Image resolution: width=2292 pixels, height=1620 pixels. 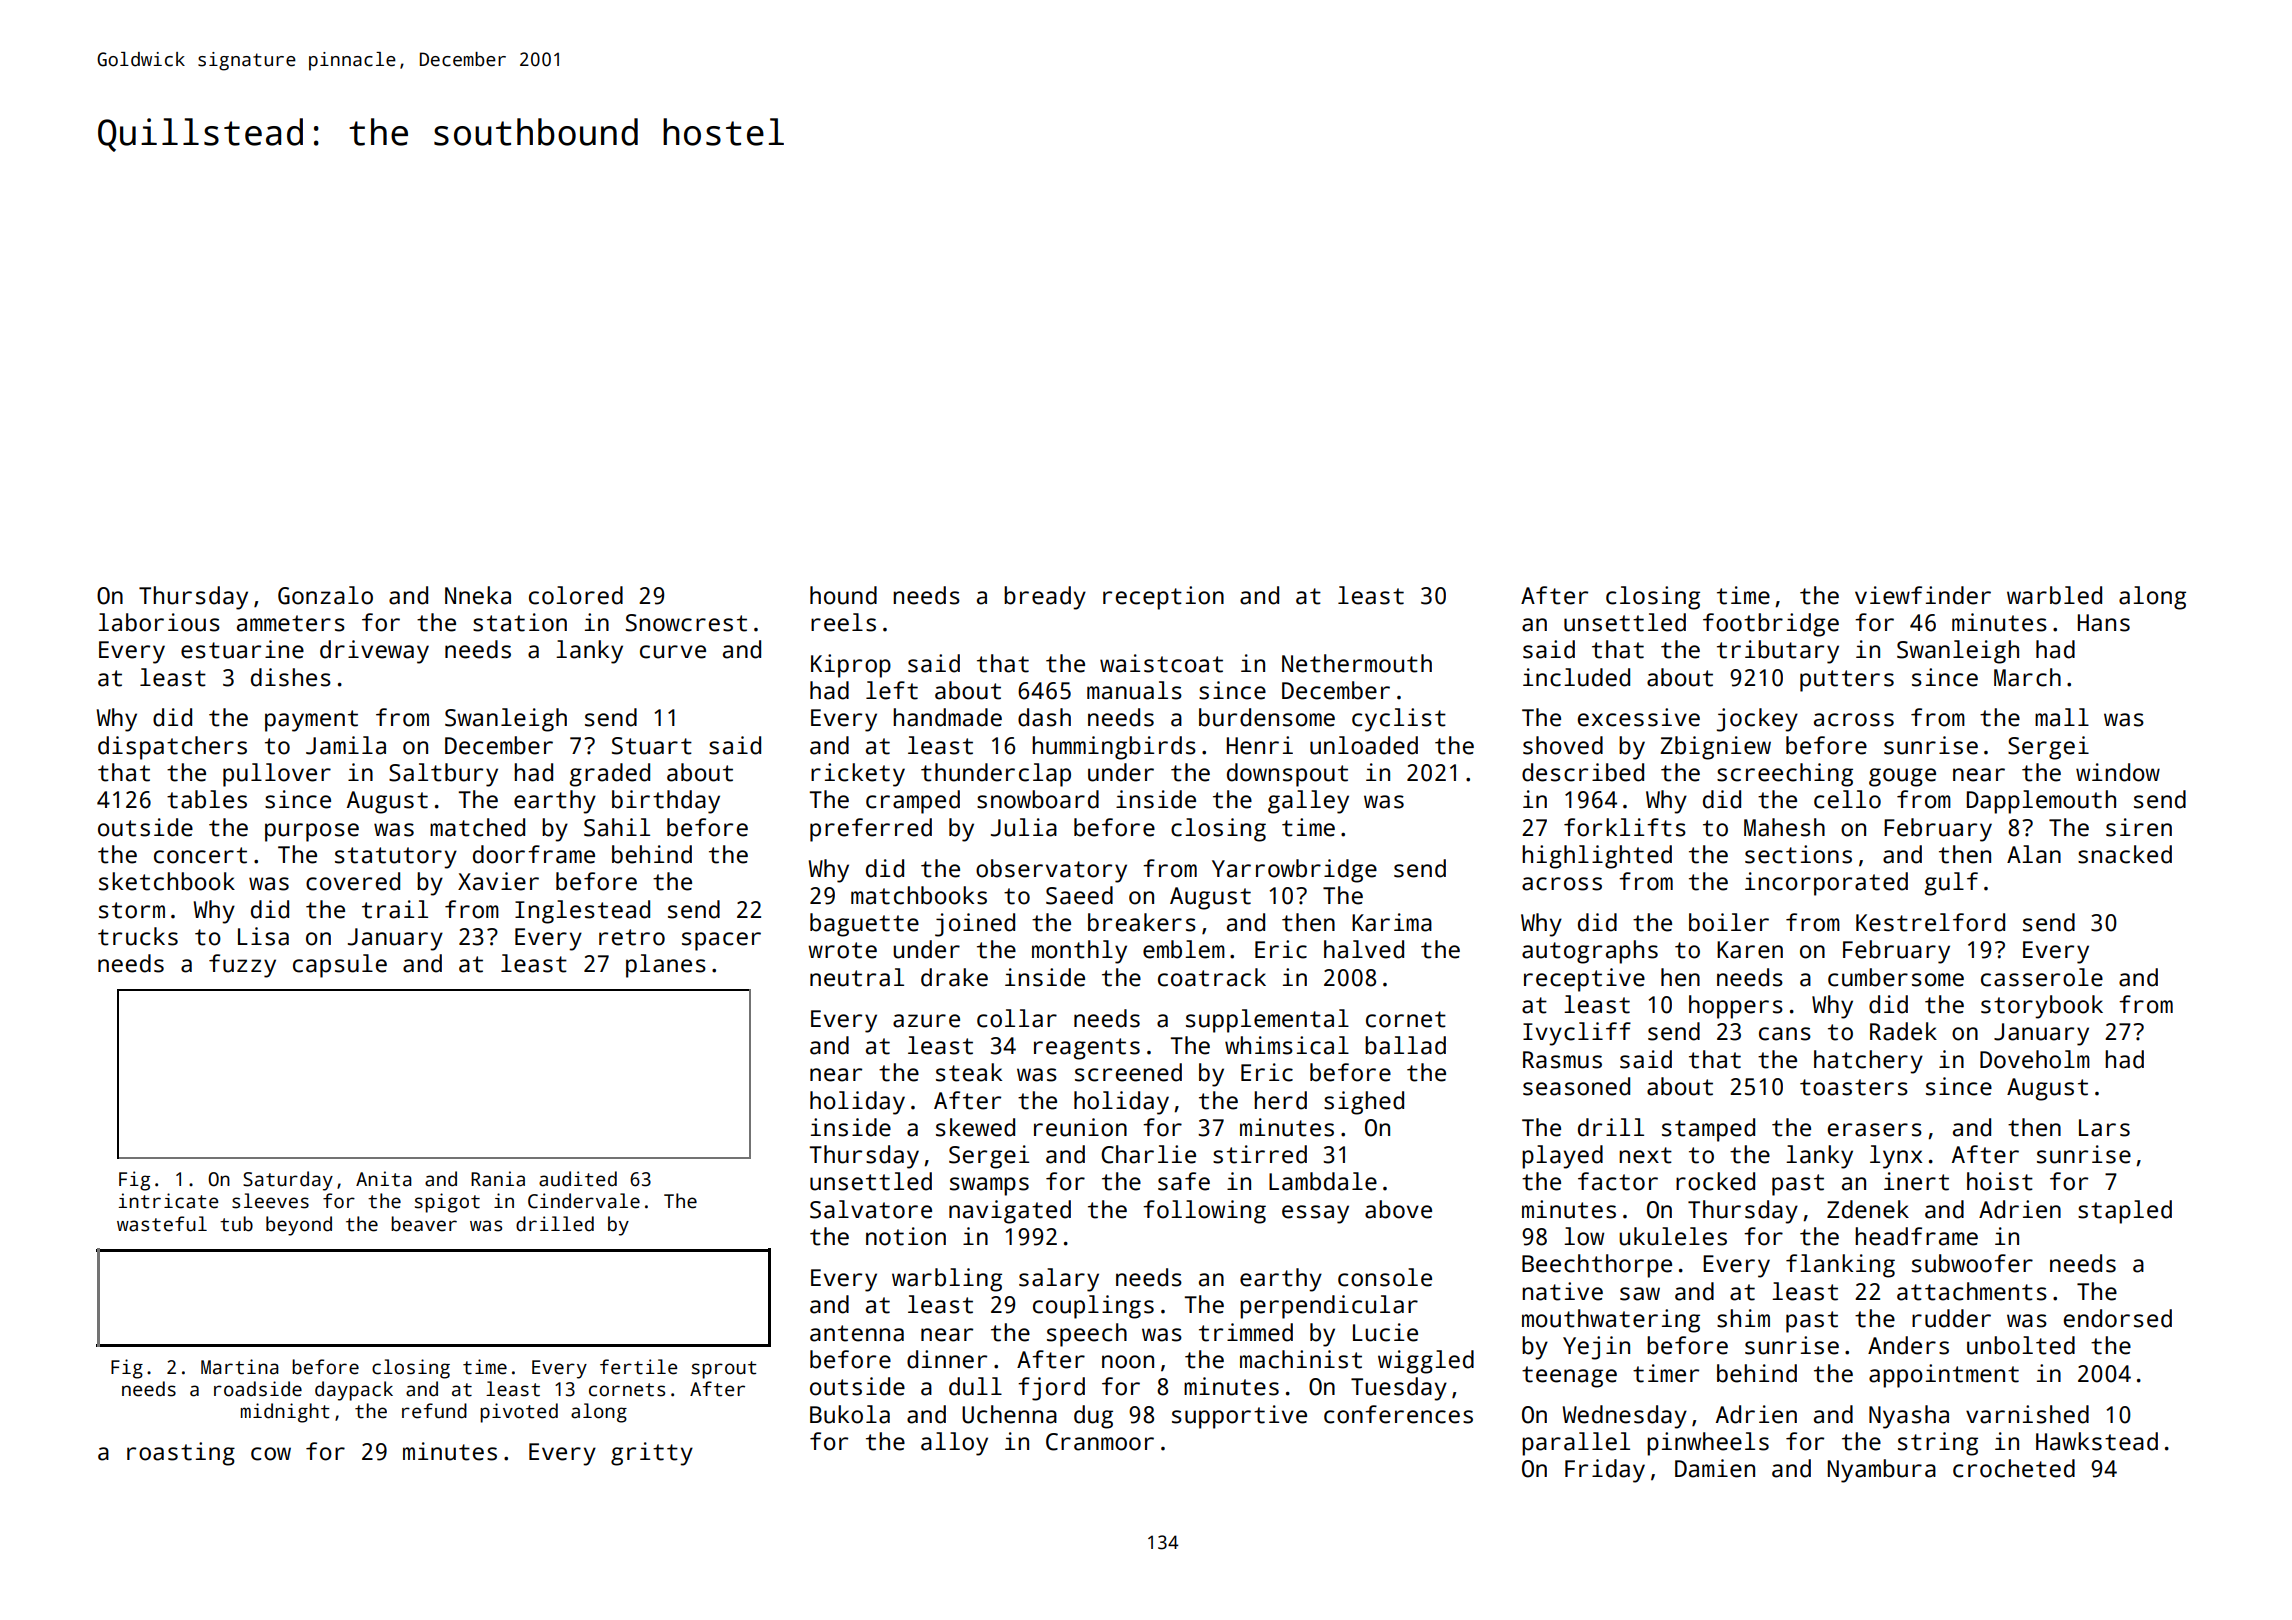 What do you see at coordinates (989, 1186) in the image?
I see `swamps` at bounding box center [989, 1186].
